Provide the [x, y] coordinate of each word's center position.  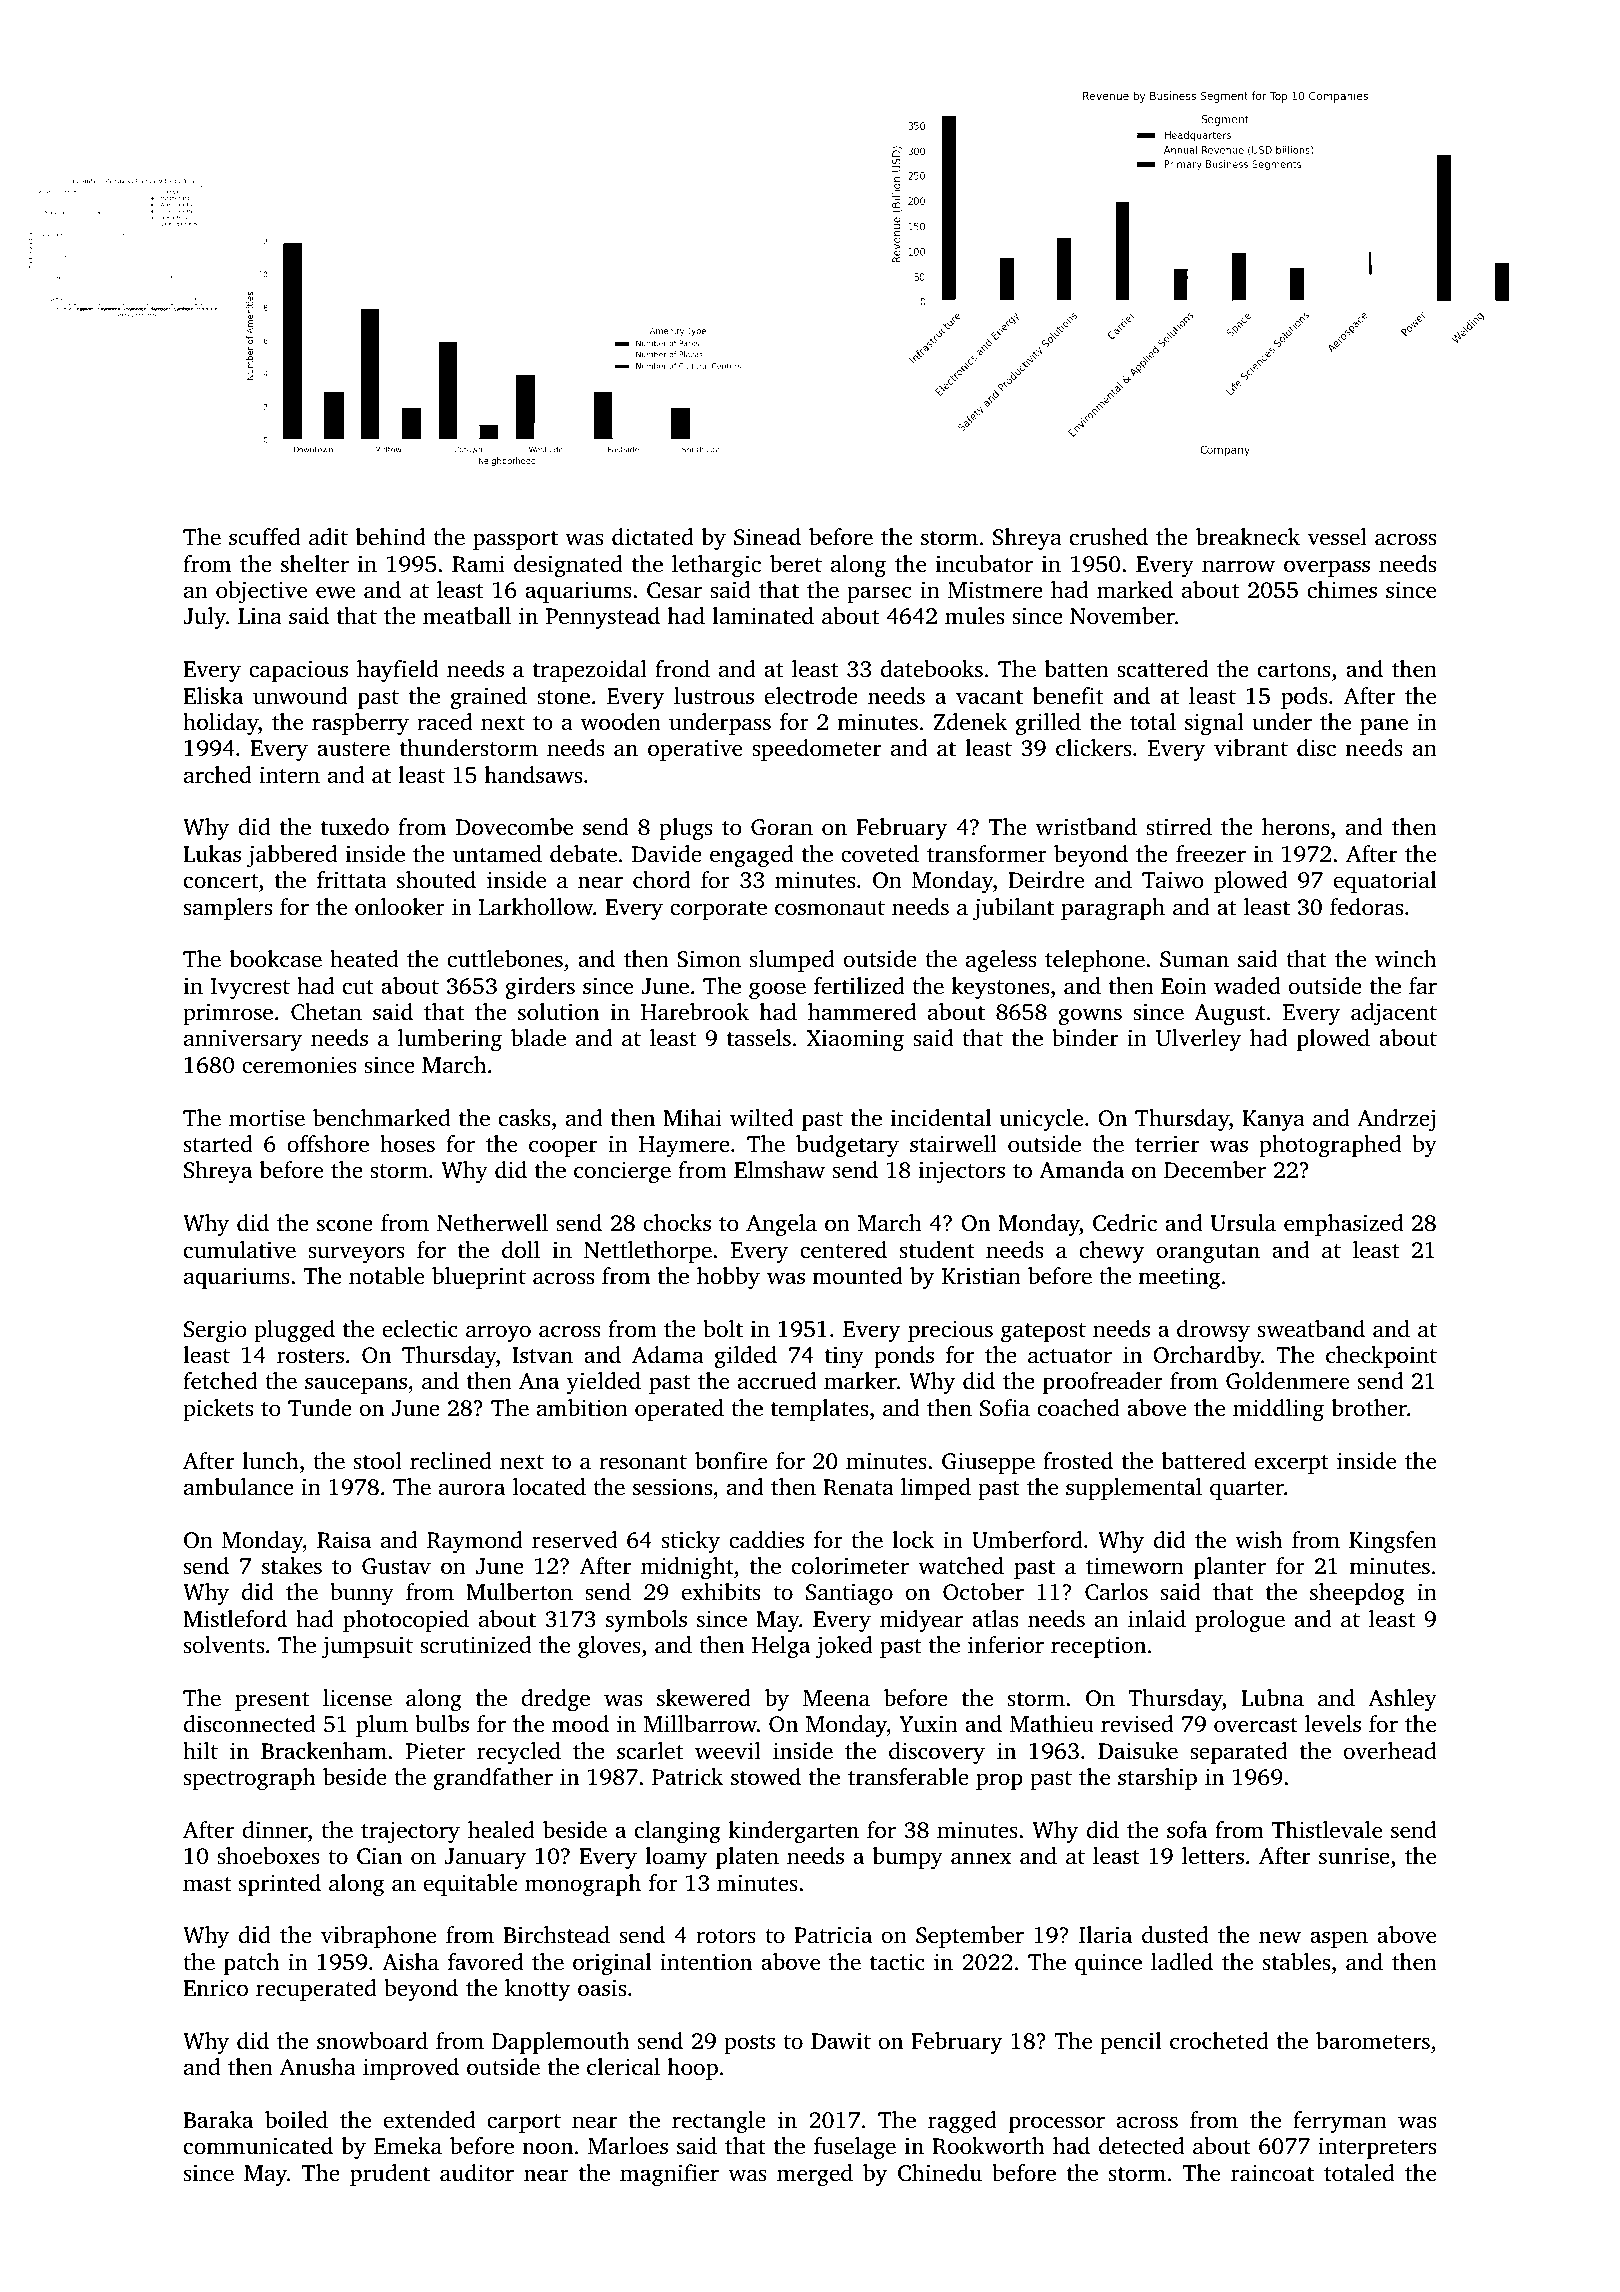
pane [1384, 726]
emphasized [1343, 1225]
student [937, 1250]
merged [815, 2175]
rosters [310, 1356]
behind [390, 537]
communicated [258, 2146]
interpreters [1377, 2148]
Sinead [767, 537]
